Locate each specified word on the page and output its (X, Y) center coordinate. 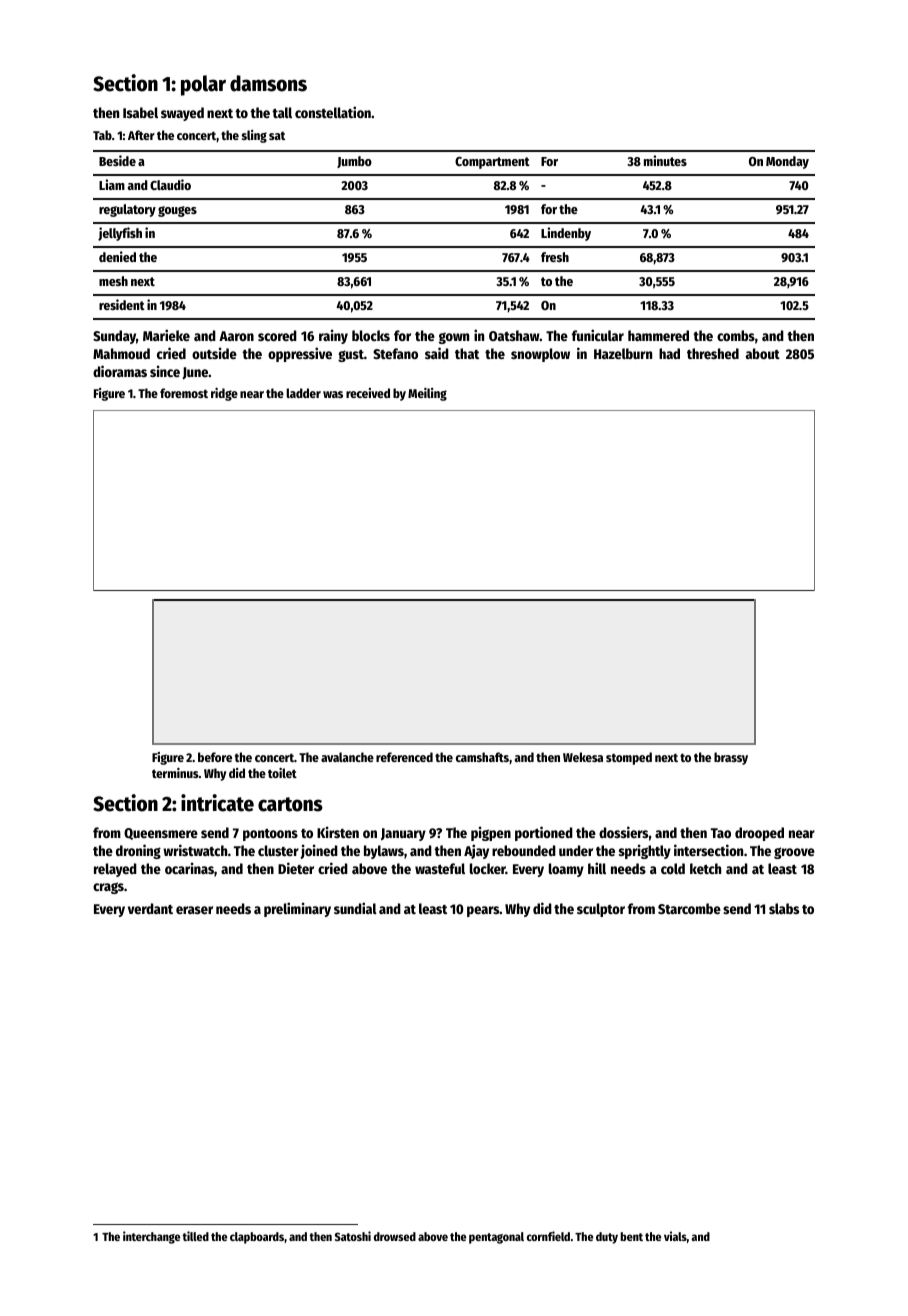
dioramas (120, 371)
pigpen (491, 833)
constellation (333, 112)
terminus (175, 773)
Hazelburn (623, 353)
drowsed (395, 1236)
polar (203, 85)
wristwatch (195, 850)
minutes (665, 160)
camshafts (482, 757)
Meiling (427, 394)
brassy (731, 758)
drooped (759, 834)
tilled (195, 1236)
